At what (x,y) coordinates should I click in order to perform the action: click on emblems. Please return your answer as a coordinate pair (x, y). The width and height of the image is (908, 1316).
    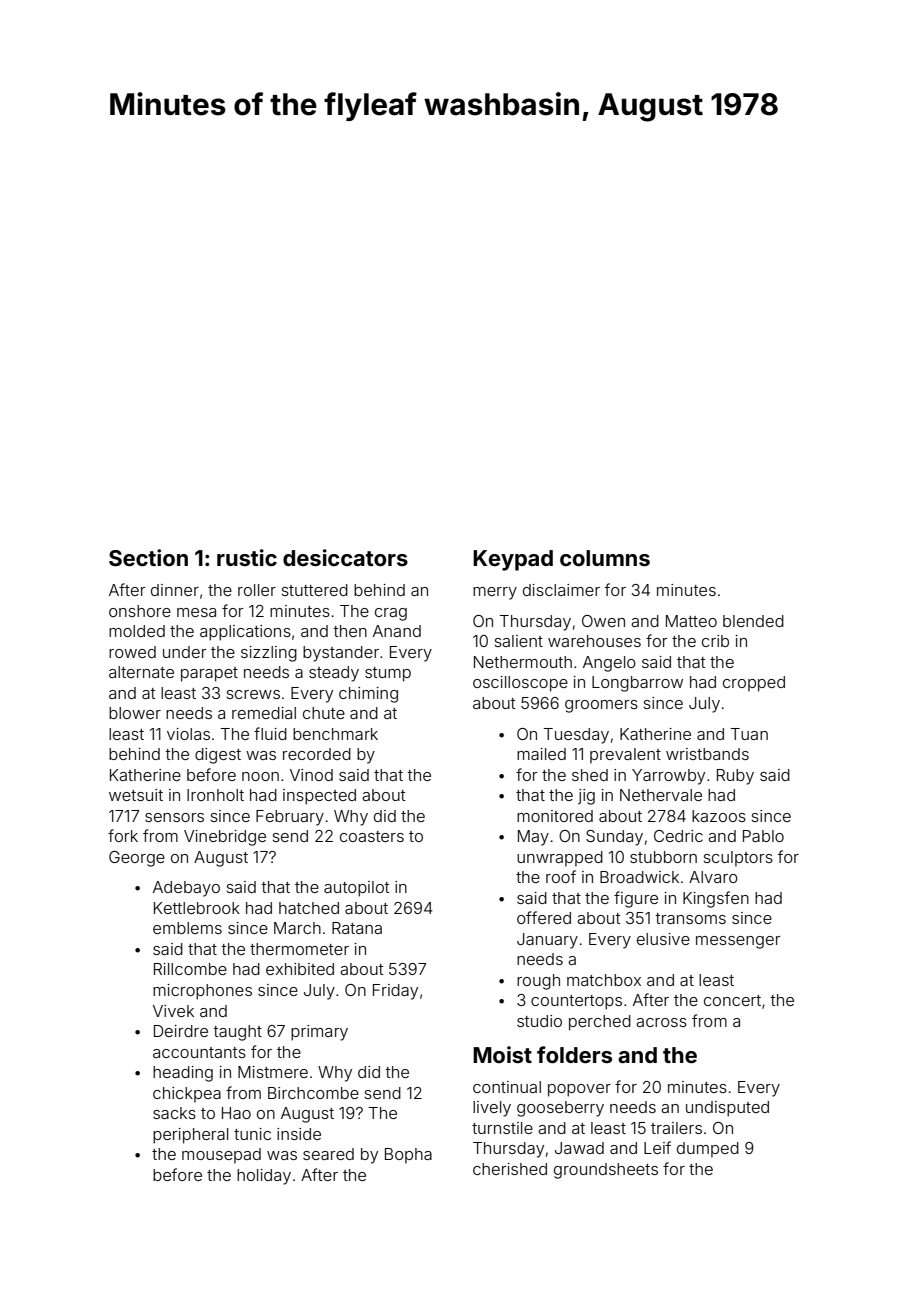
    Looking at the image, I should click on (187, 928).
